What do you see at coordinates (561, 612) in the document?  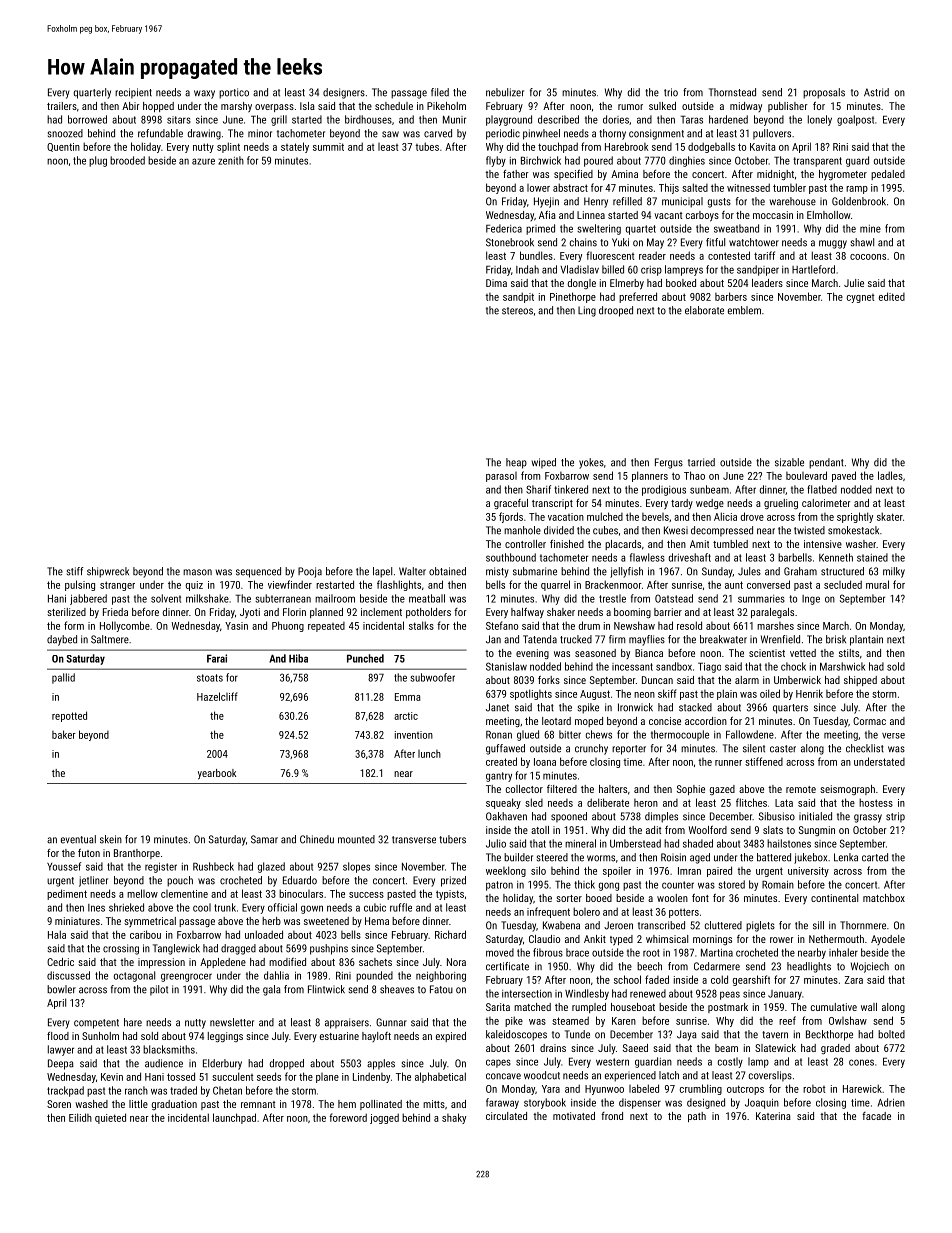 I see `shaker` at bounding box center [561, 612].
